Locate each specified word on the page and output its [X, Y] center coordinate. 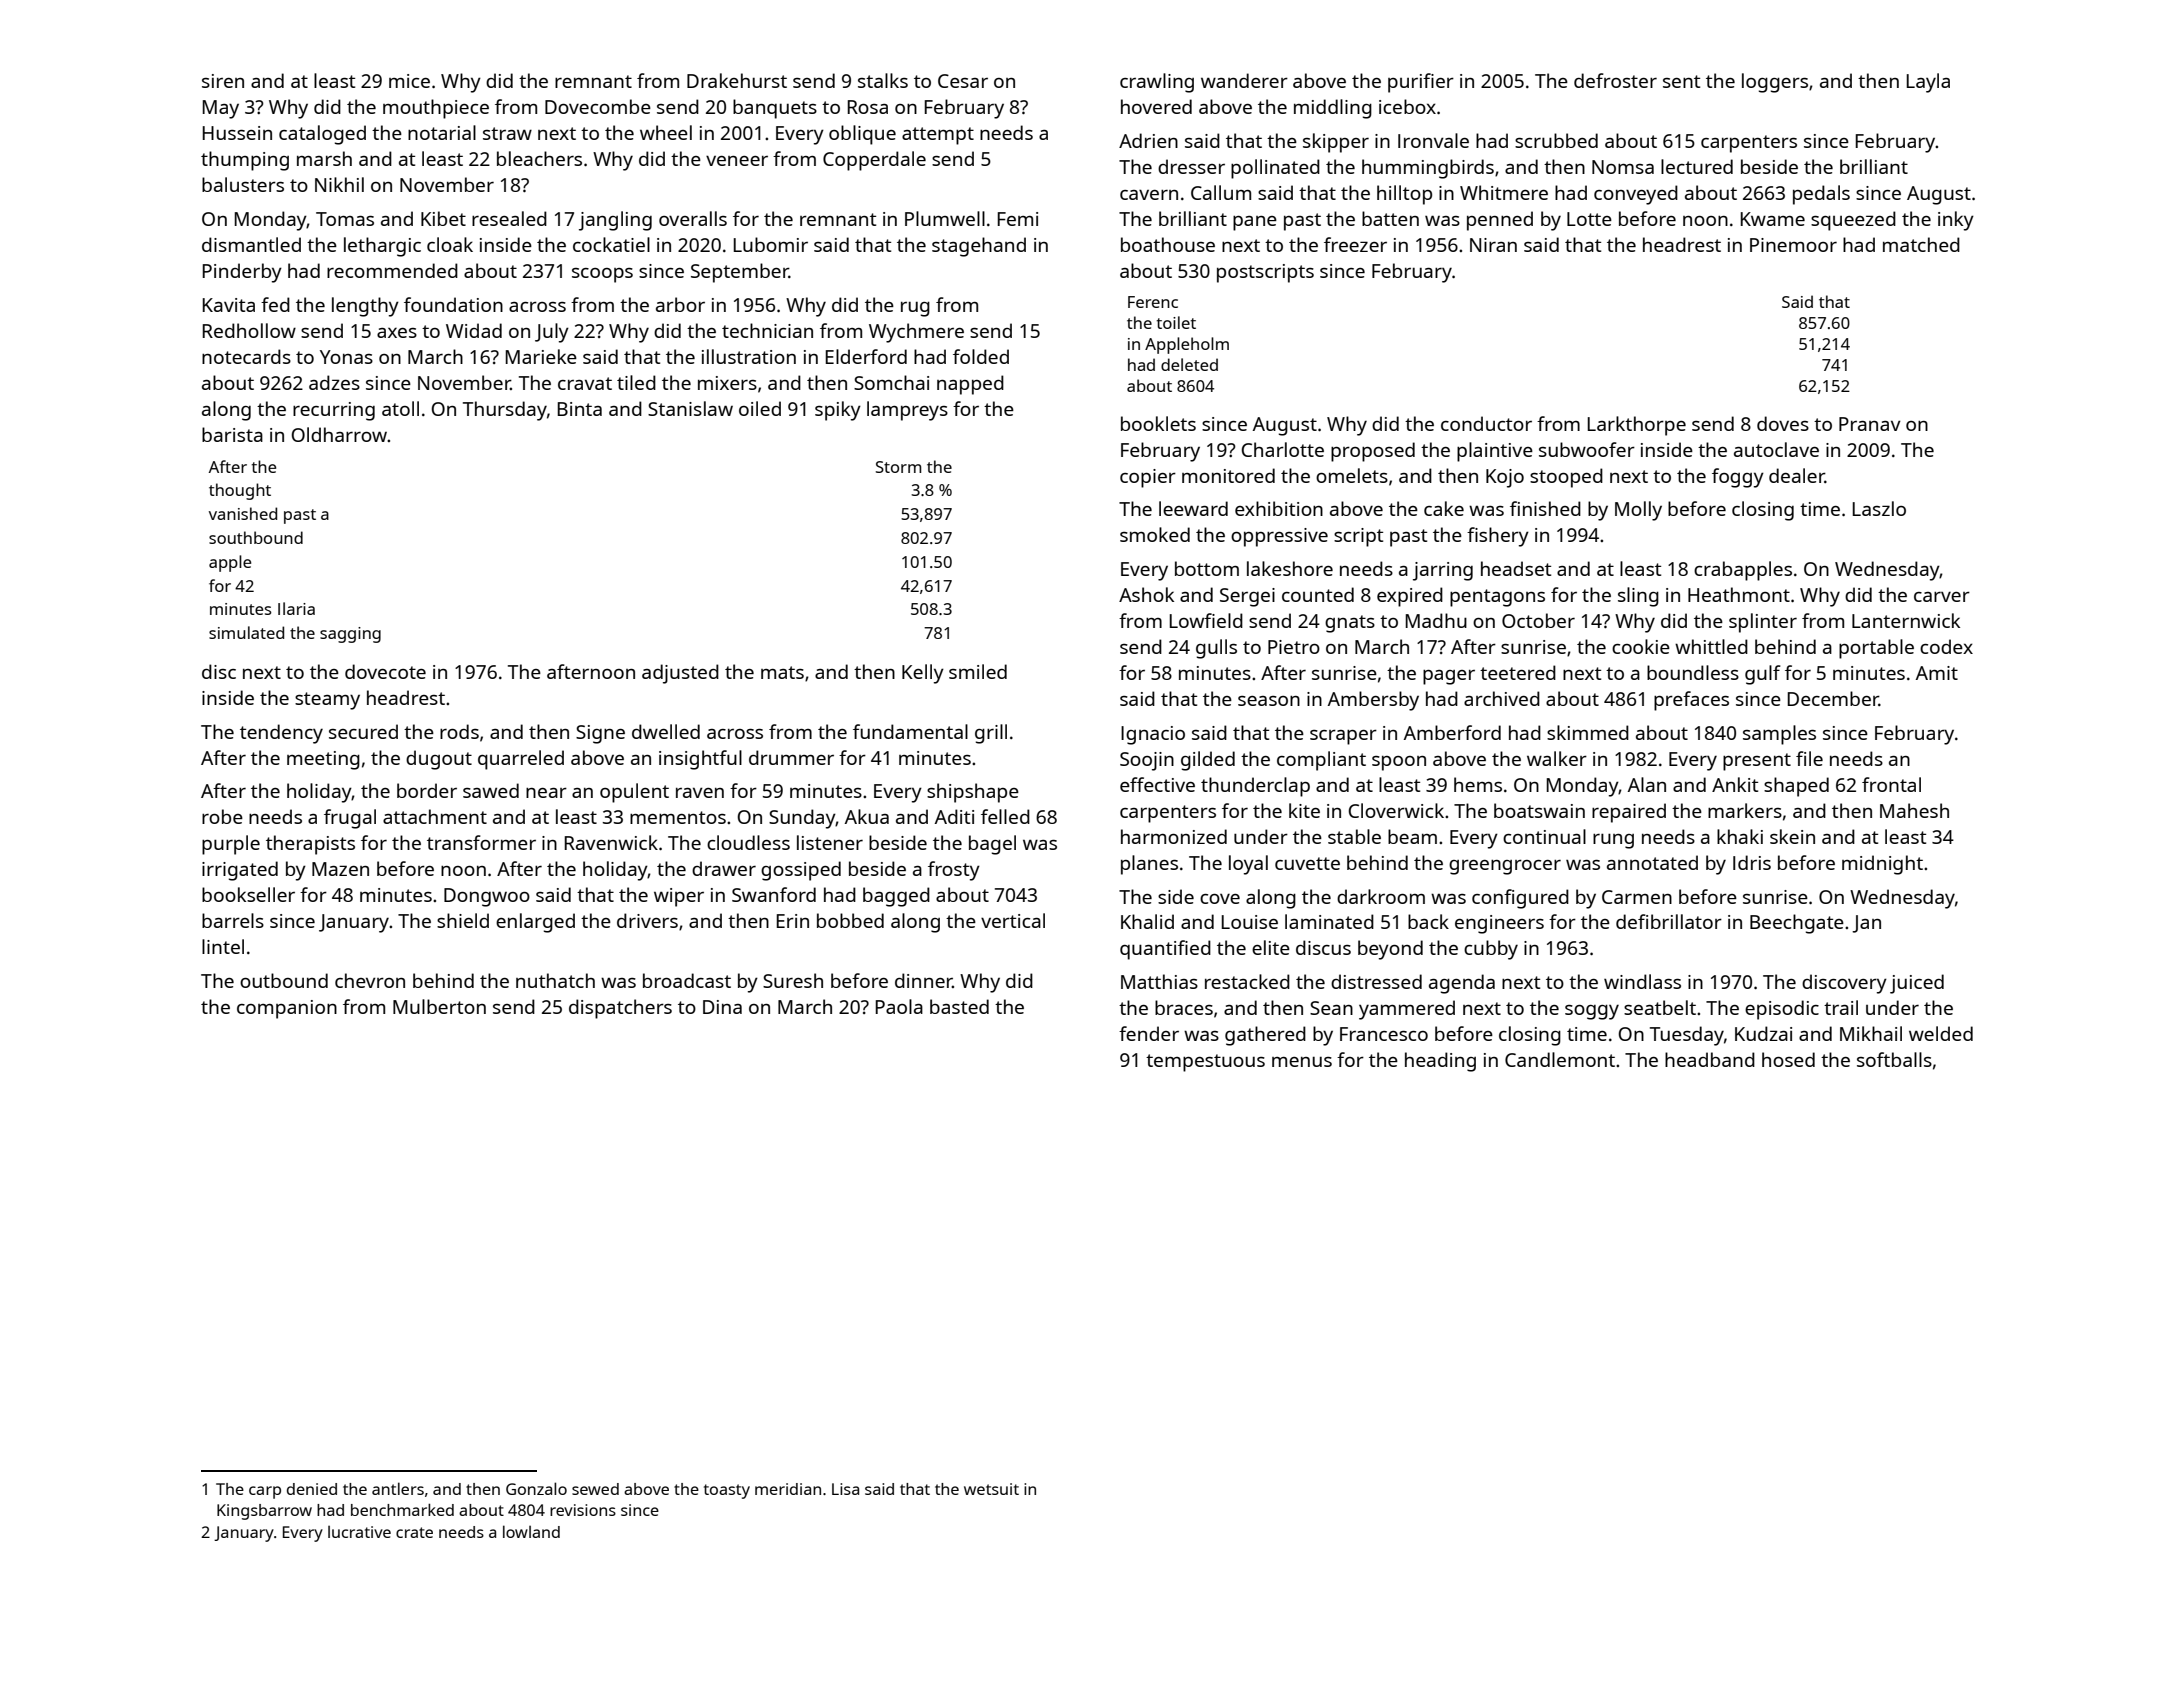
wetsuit [991, 1489]
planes [1149, 865]
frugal [350, 819]
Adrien [1148, 140]
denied [312, 1489]
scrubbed [1556, 140]
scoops [602, 275]
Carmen [1637, 897]
